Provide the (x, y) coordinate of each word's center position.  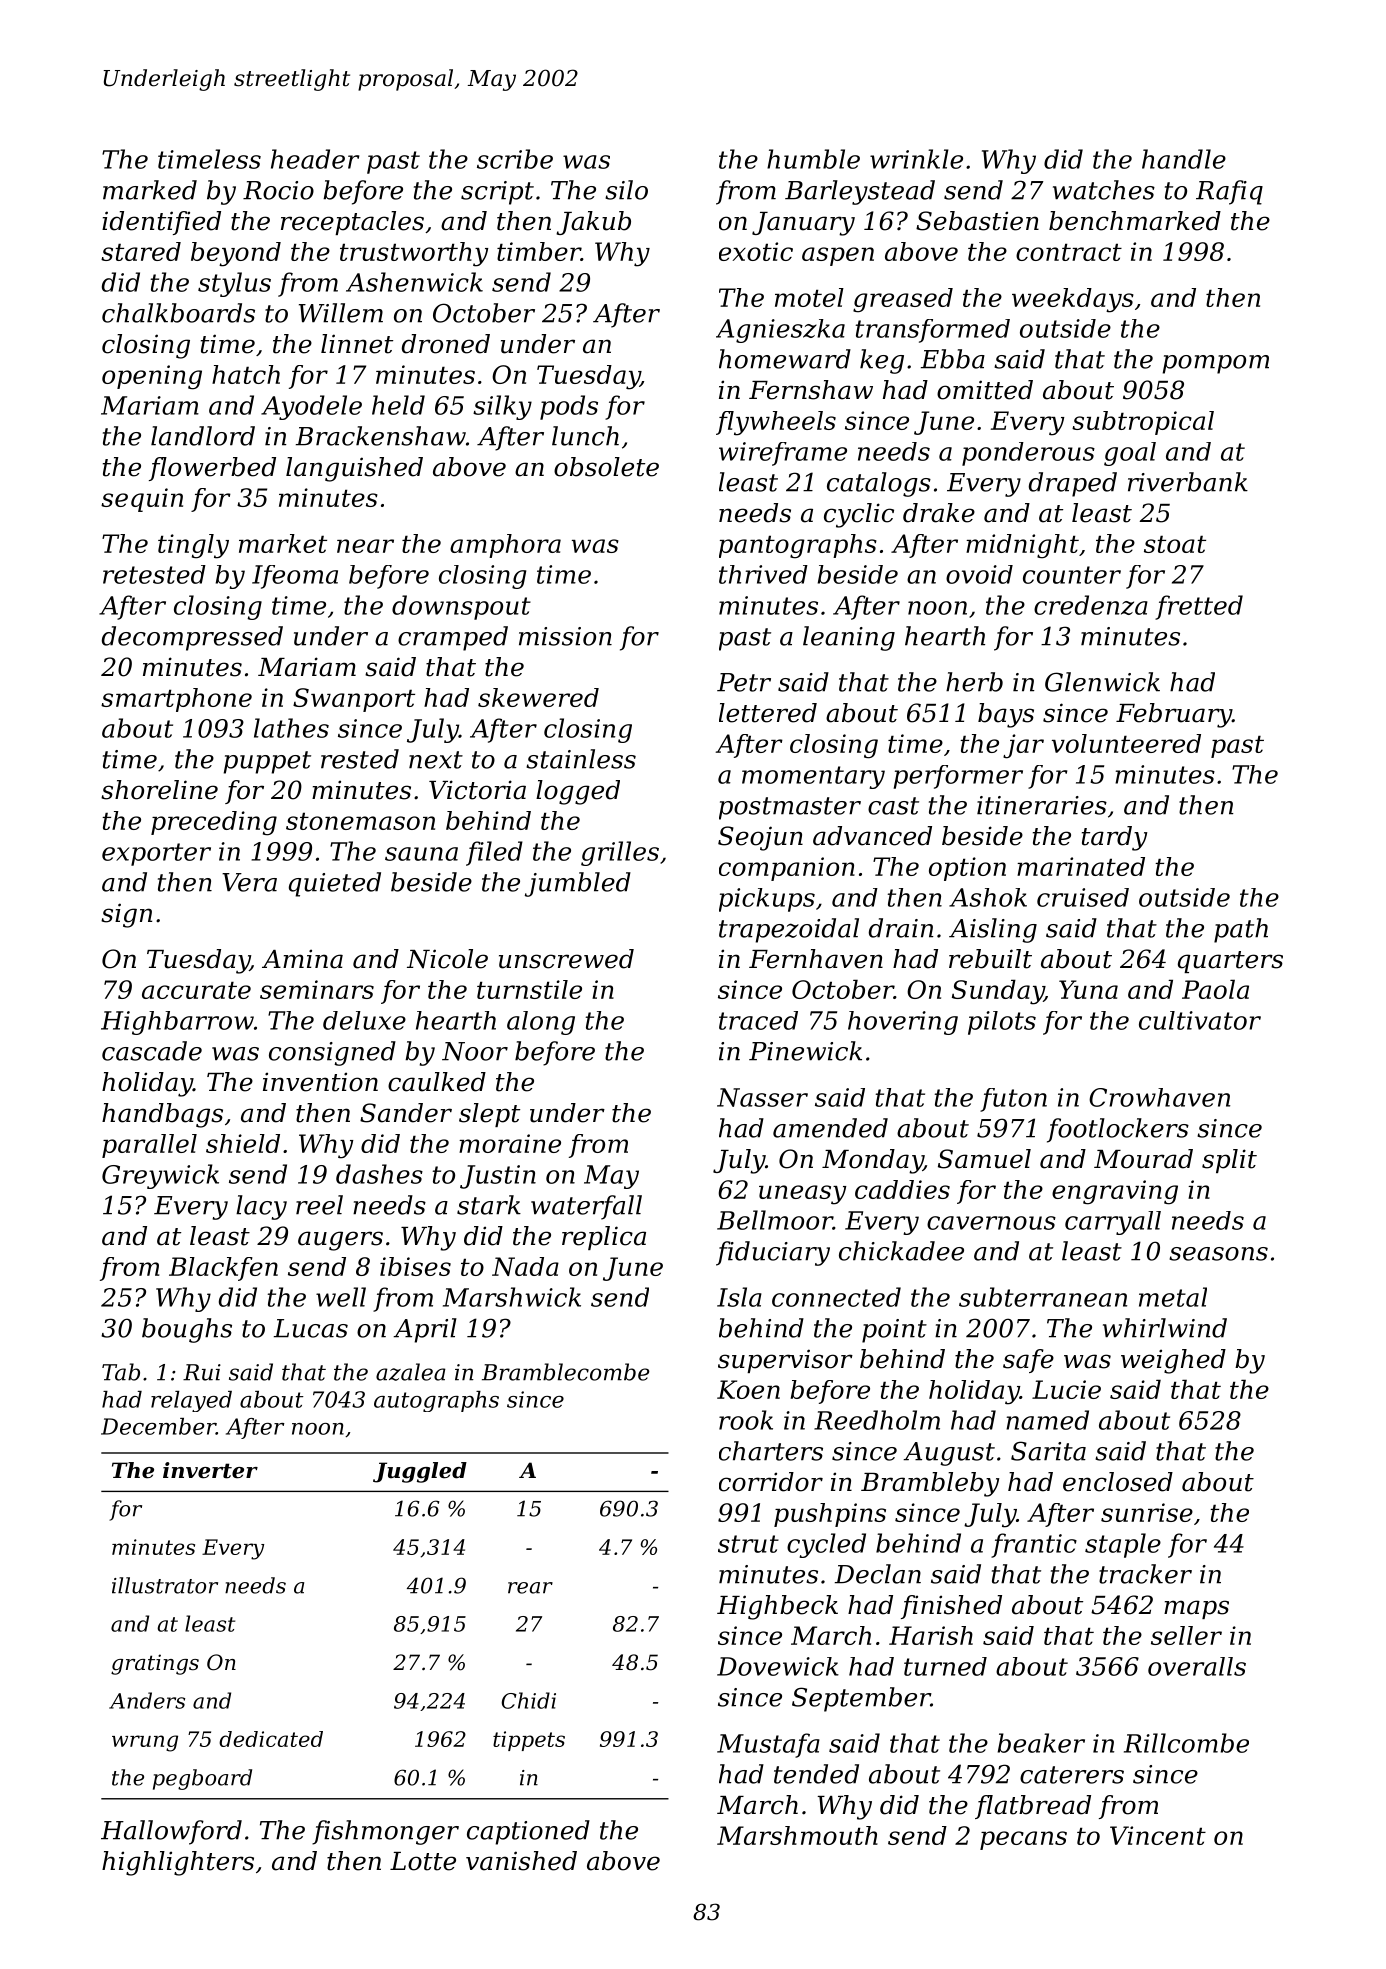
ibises (415, 1266)
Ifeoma (295, 577)
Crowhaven (1159, 1097)
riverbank (1188, 482)
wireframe (783, 454)
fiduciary (773, 1253)
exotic (756, 251)
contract (1069, 252)
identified (161, 223)
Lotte (423, 1861)
